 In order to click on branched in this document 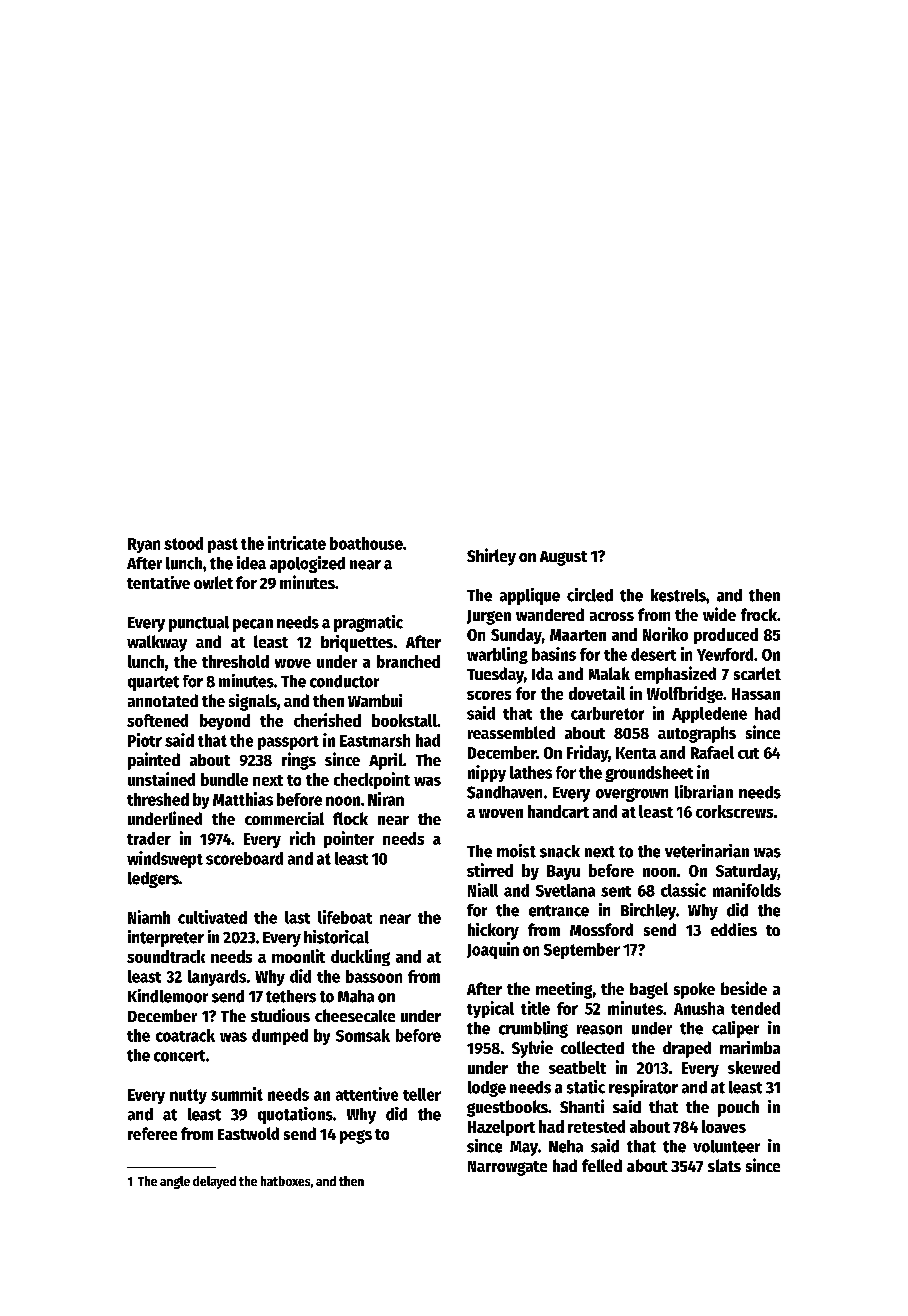, I will do `click(408, 661)`.
